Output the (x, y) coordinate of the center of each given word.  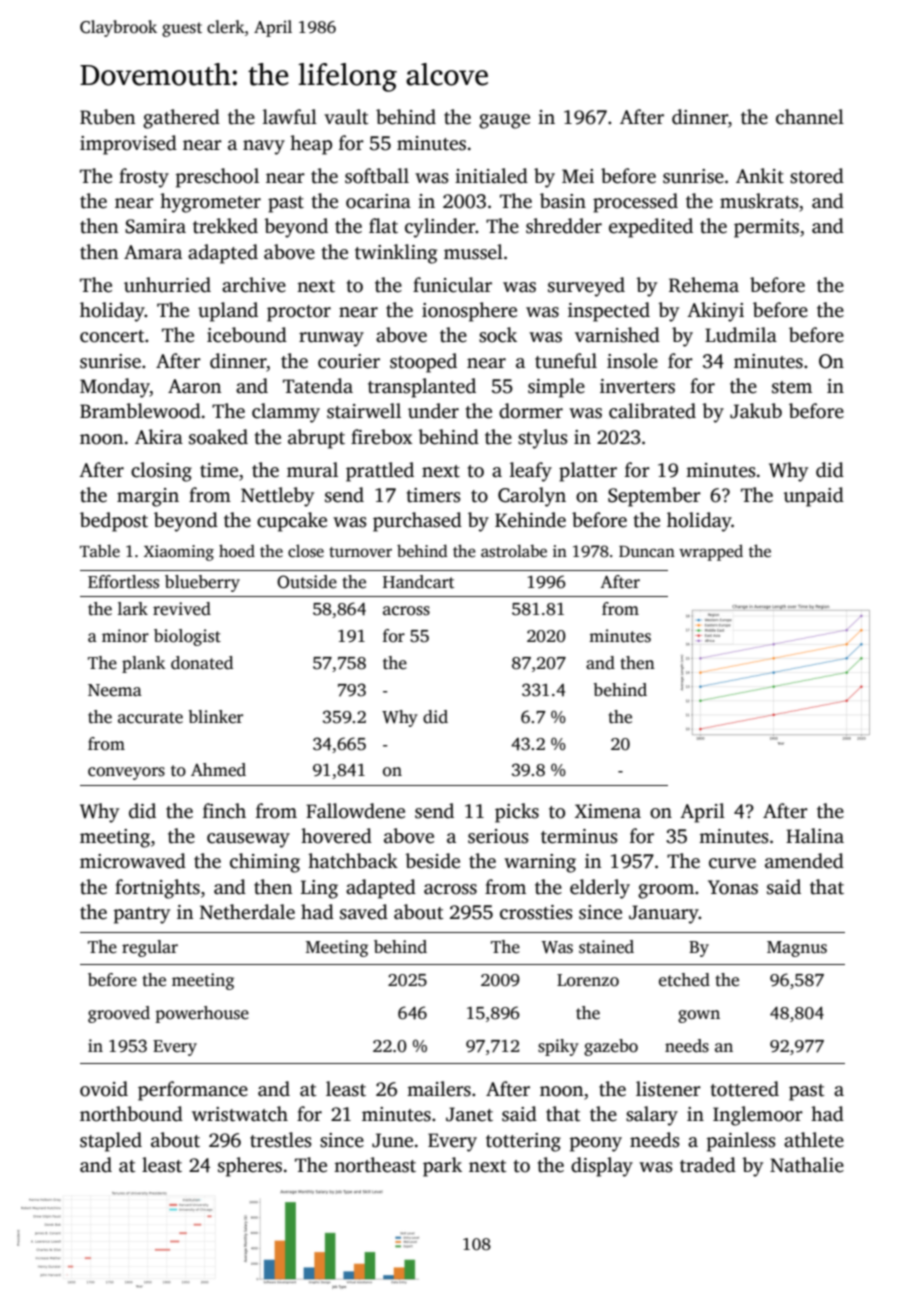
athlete (814, 1140)
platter (588, 472)
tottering (523, 1142)
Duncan (647, 552)
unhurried (167, 285)
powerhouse (202, 1014)
